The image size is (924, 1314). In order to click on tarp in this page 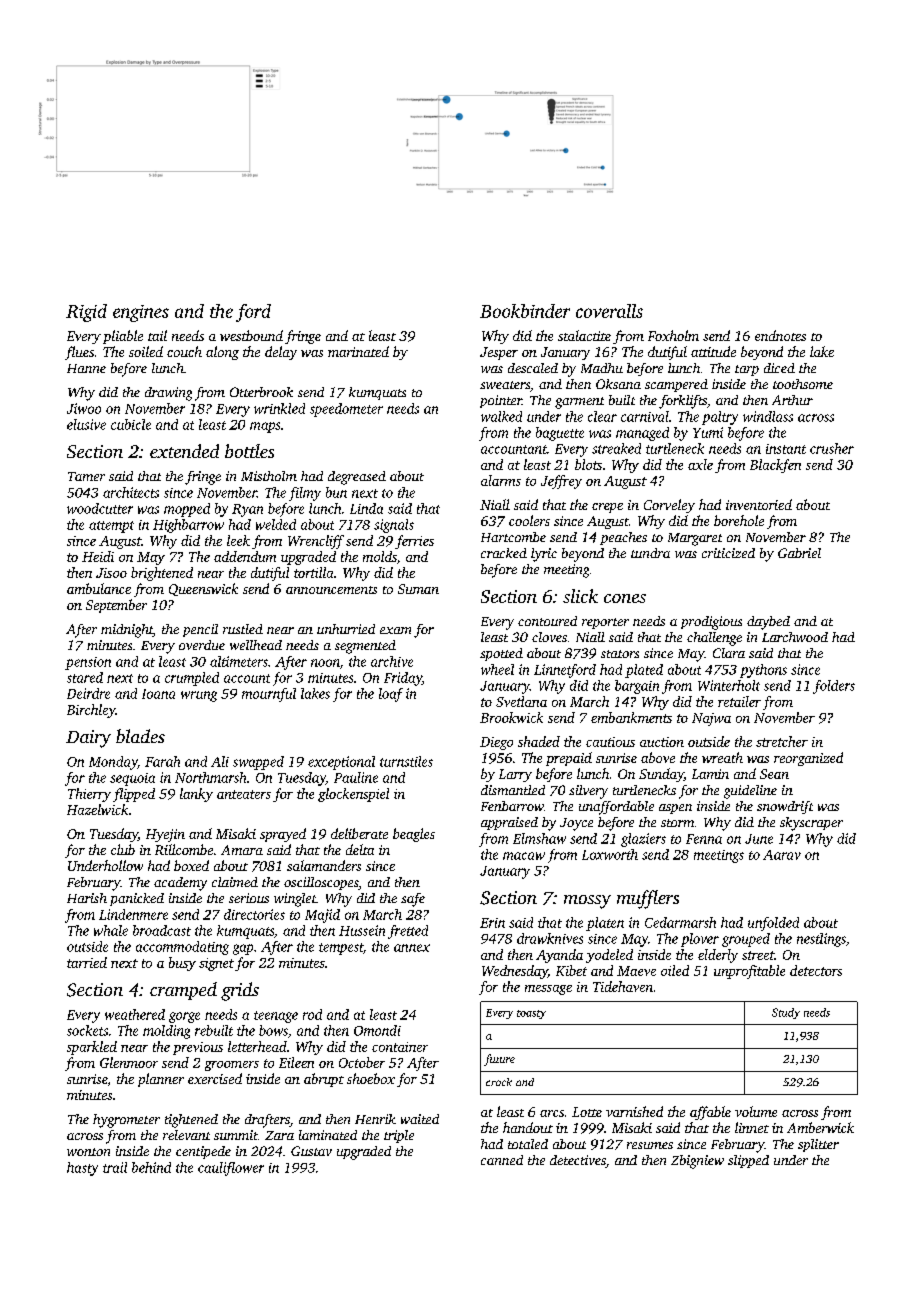, I will do `click(747, 370)`.
